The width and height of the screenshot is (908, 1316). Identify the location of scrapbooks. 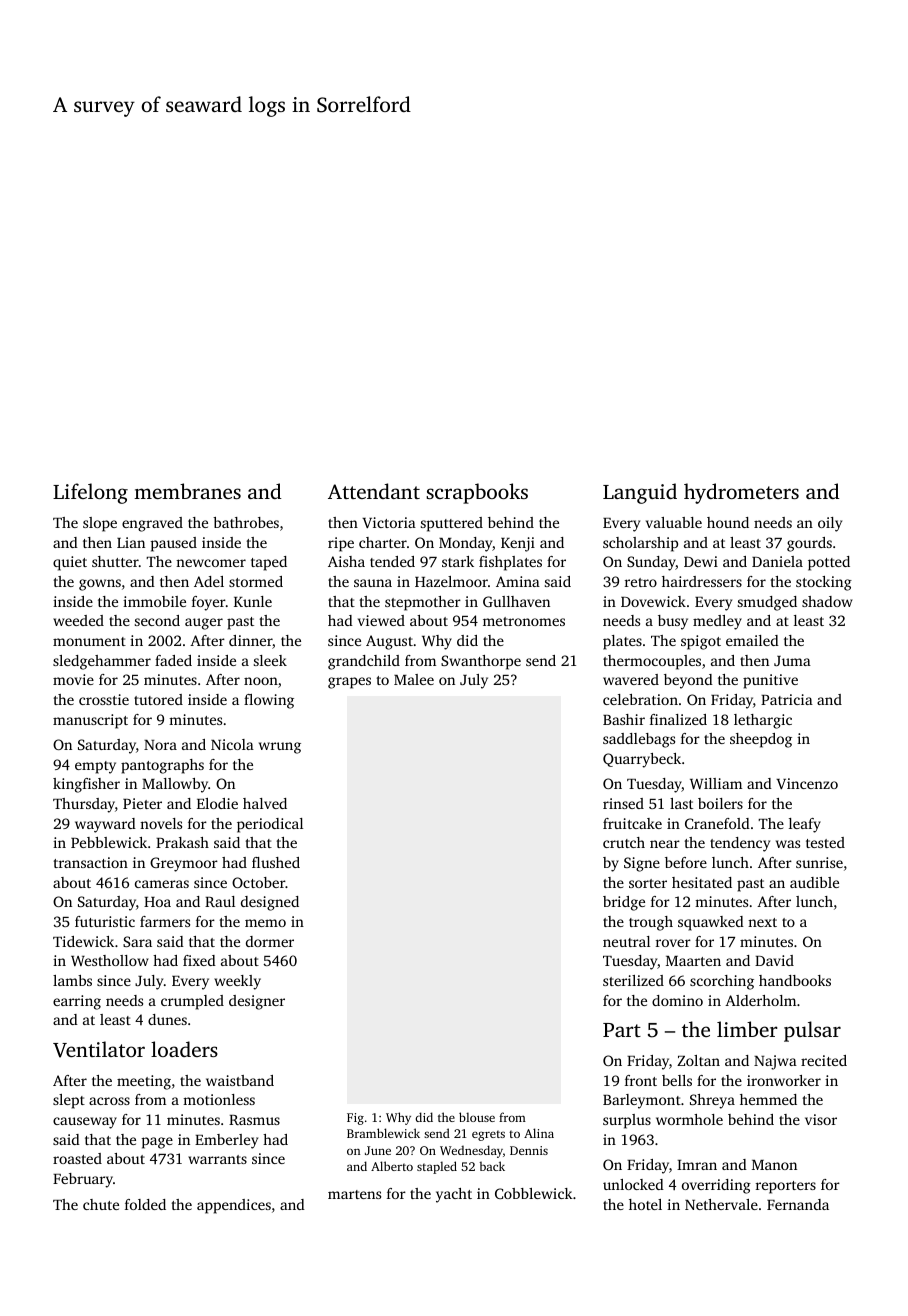
(477, 493).
